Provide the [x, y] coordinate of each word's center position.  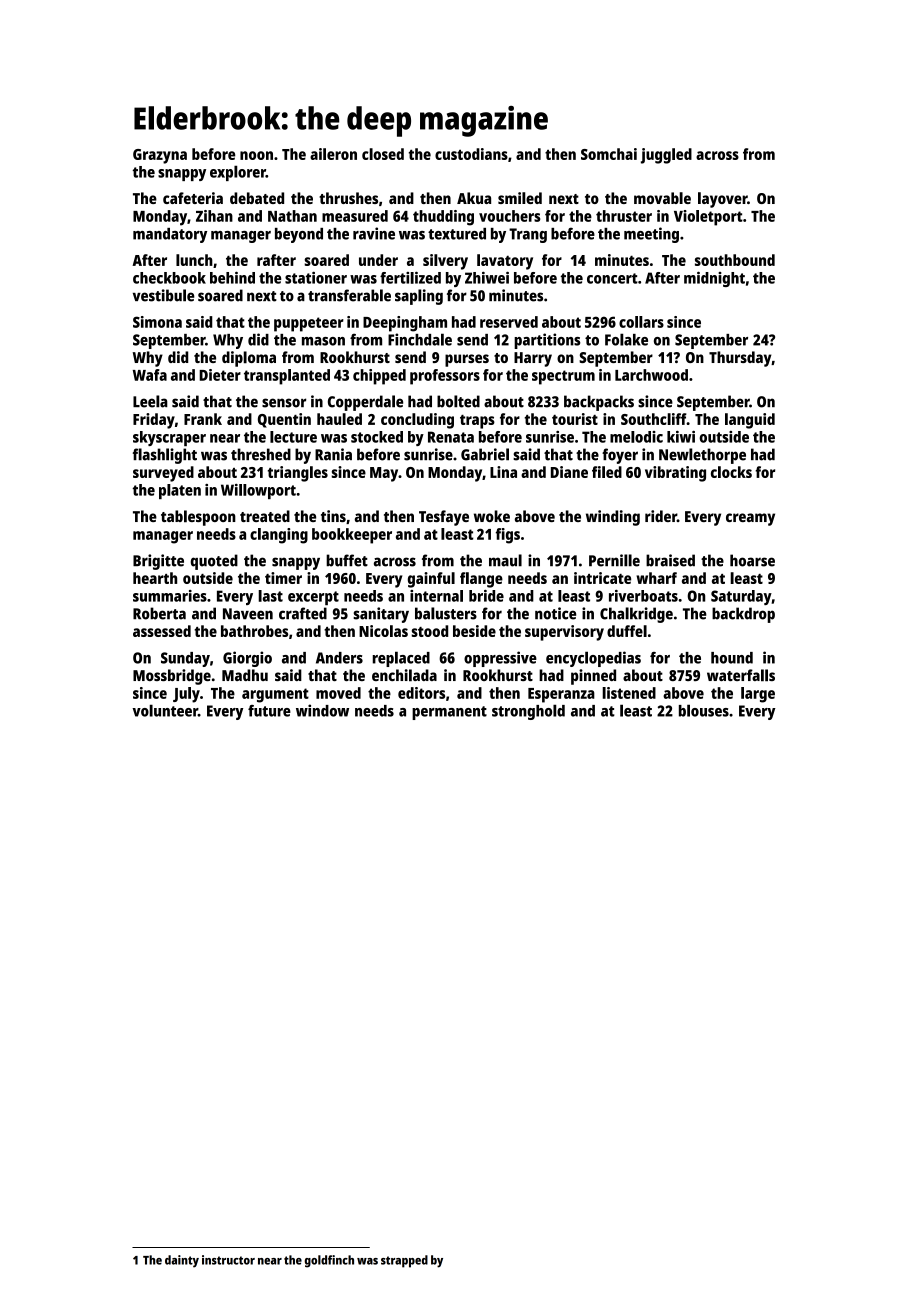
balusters [446, 613]
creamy [750, 519]
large [758, 695]
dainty [182, 1261]
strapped [404, 1261]
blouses [704, 710]
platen [180, 491]
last [270, 596]
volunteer [165, 710]
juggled [666, 156]
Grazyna [160, 156]
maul [505, 560]
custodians [471, 154]
